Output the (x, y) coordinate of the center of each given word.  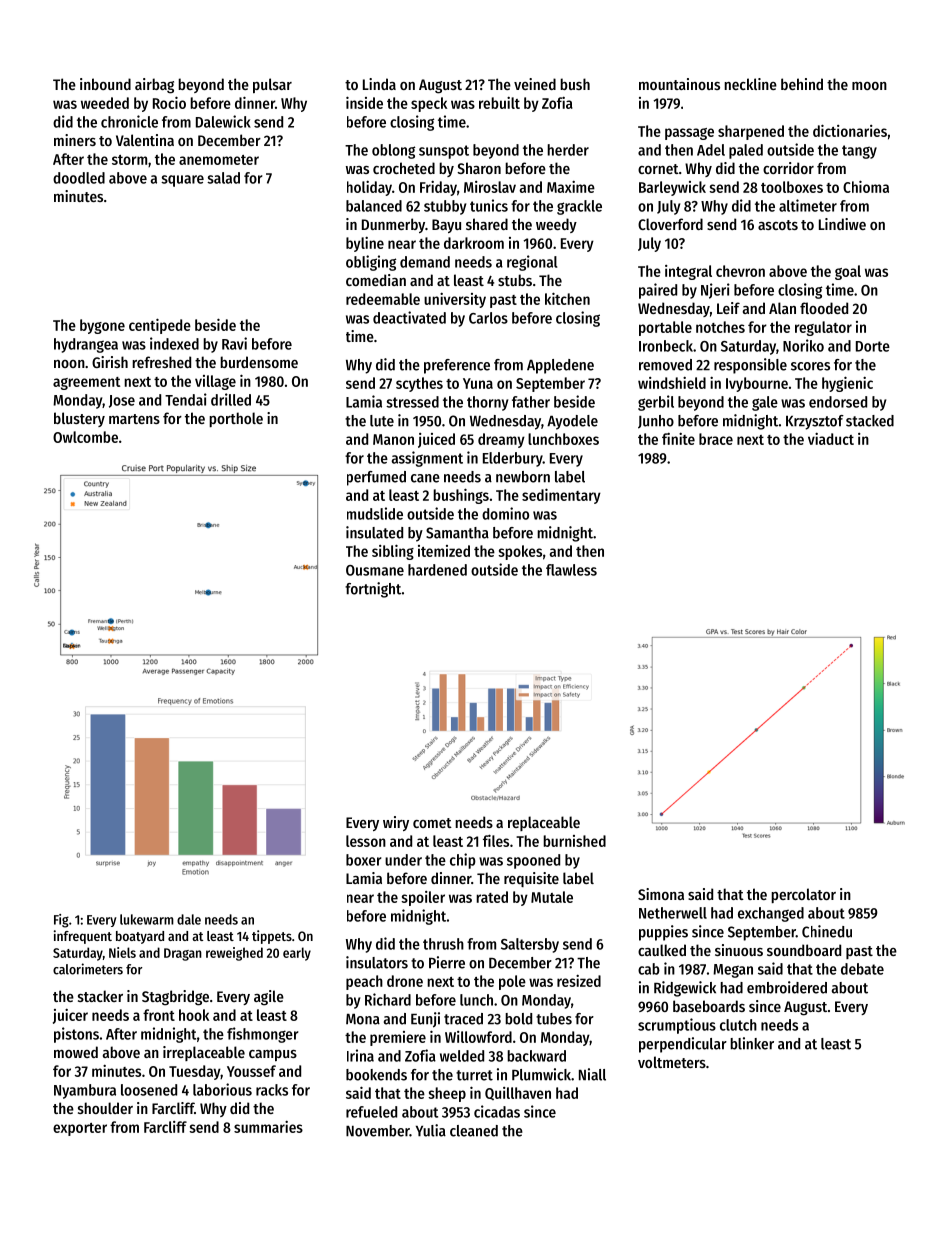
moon (869, 86)
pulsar (272, 85)
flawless (571, 570)
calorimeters (88, 969)
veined (535, 84)
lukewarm (147, 919)
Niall (592, 1074)
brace (716, 439)
